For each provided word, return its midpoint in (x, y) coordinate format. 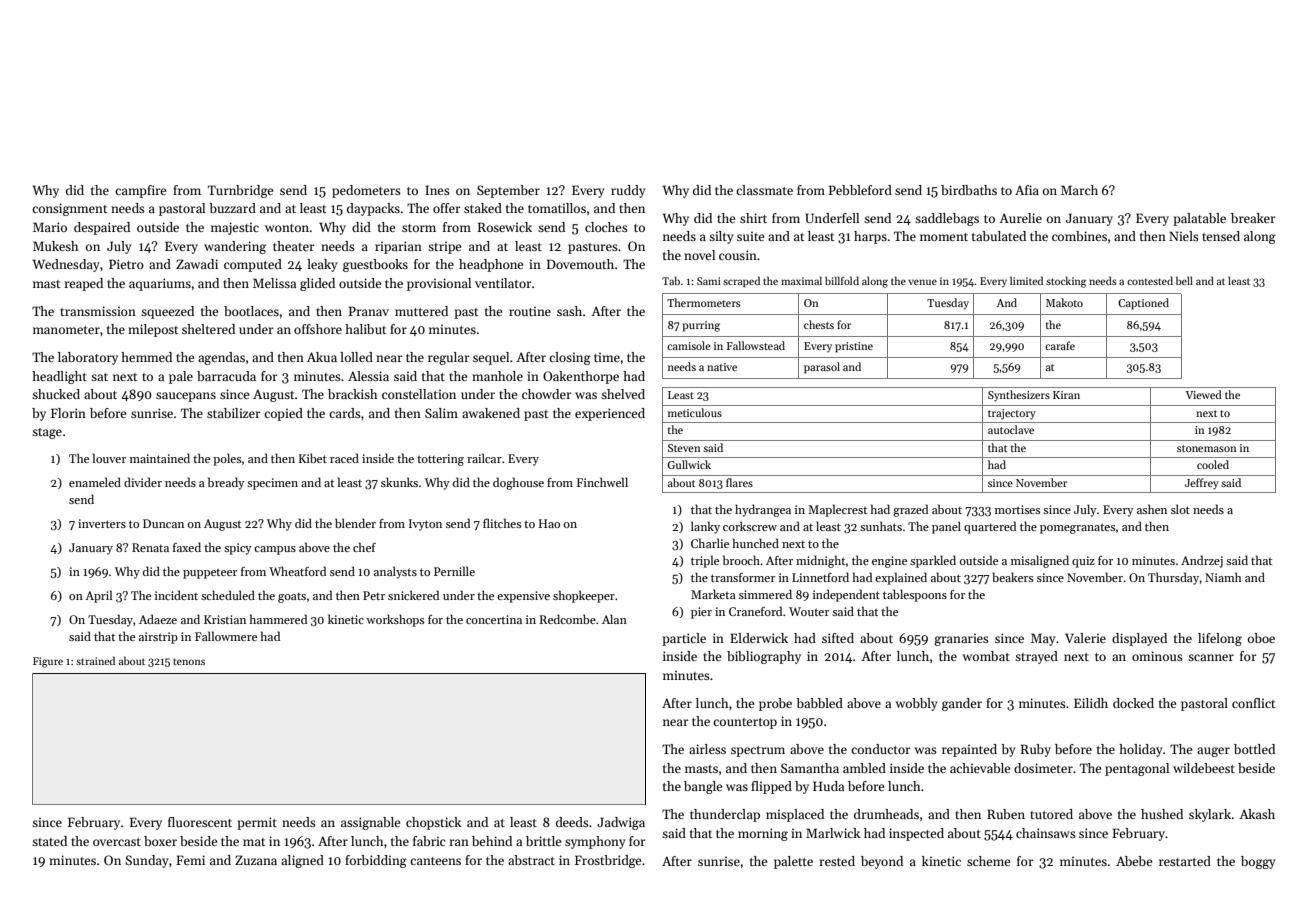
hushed (1162, 814)
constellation (419, 394)
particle (684, 639)
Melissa (274, 283)
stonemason (1206, 448)
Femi (190, 860)
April (98, 596)
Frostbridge (608, 861)
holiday (1141, 750)
